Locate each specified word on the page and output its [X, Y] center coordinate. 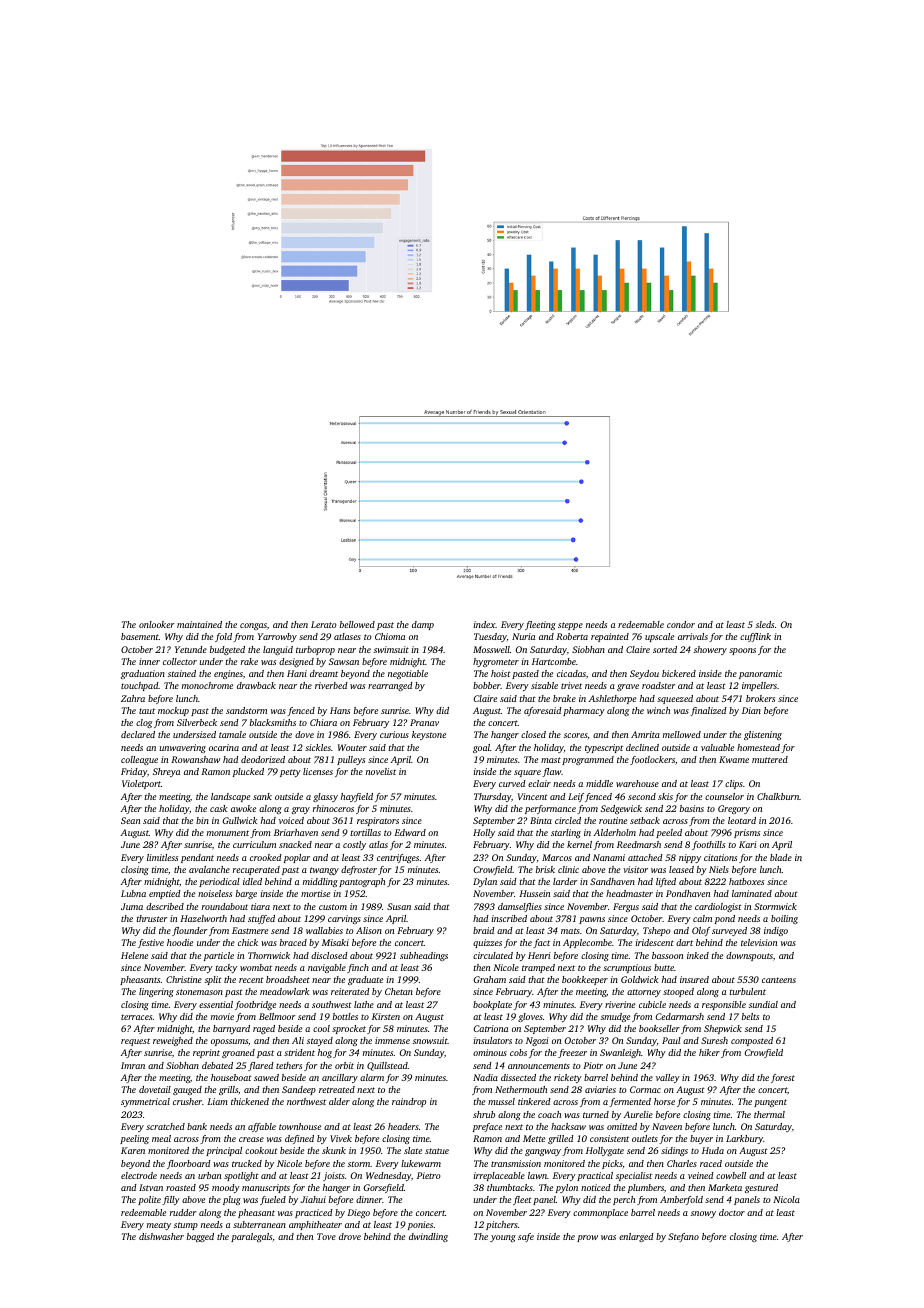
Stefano [683, 1237]
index [485, 624]
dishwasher [161, 1236]
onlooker [157, 624]
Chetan [399, 991]
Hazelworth [203, 918]
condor [681, 624]
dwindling [428, 1237]
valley [668, 1078]
